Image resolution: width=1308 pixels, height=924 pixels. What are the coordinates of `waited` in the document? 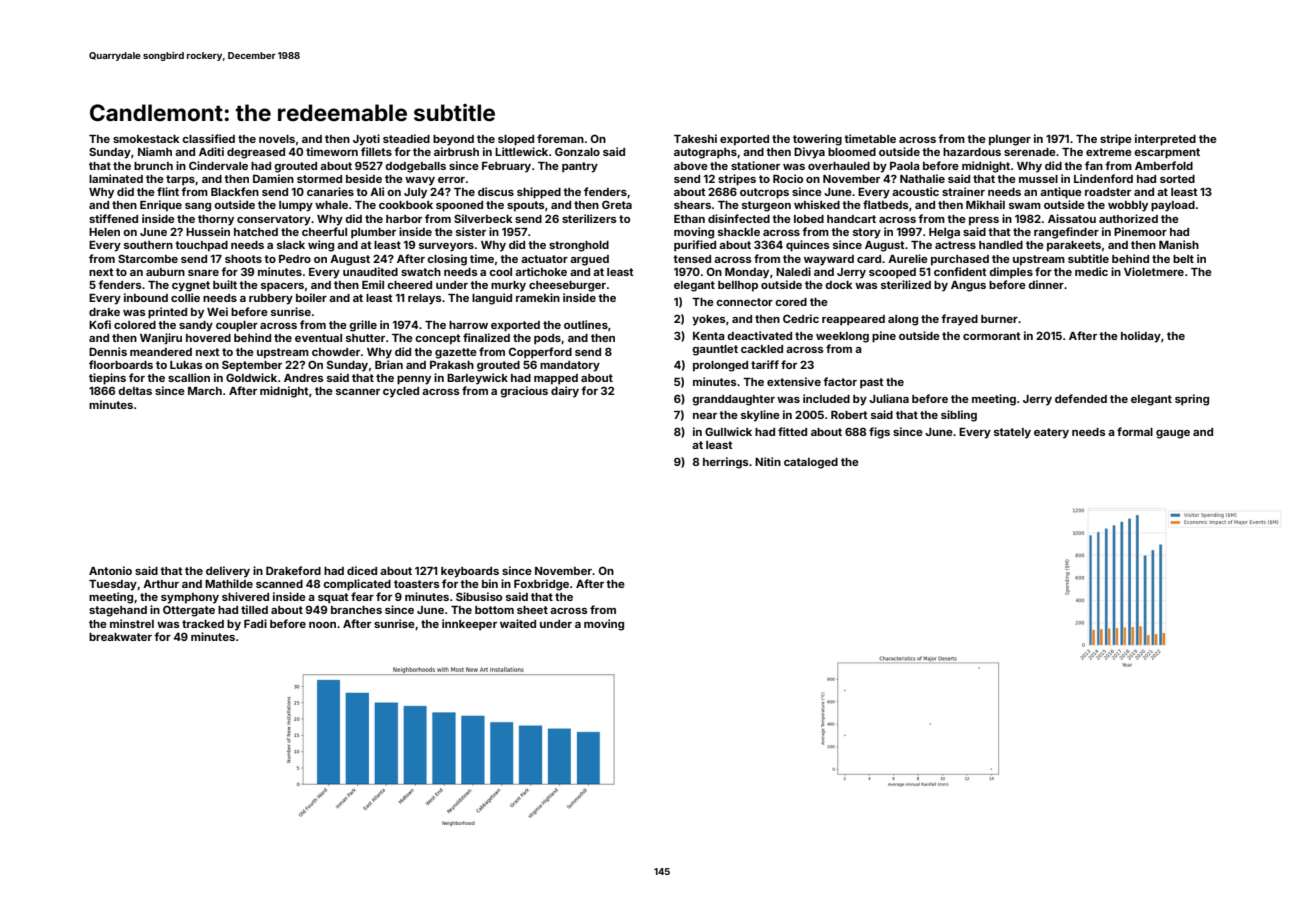 It's located at (518, 623).
